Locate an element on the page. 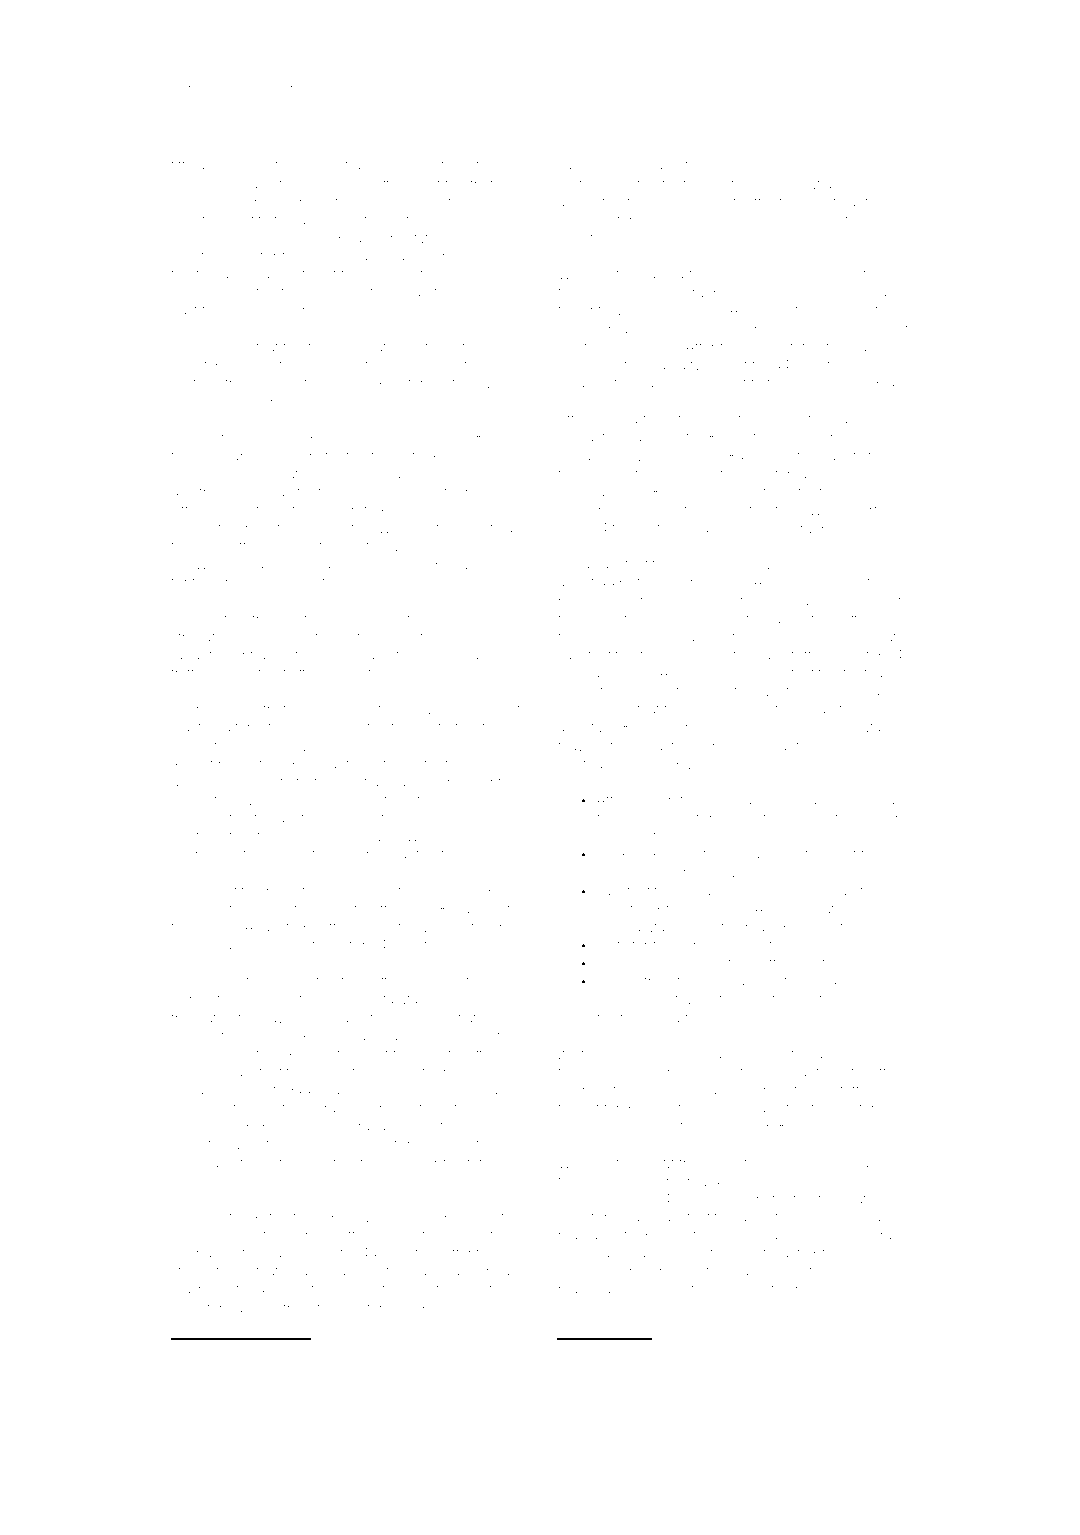  Rehema is located at coordinates (624, 962).
